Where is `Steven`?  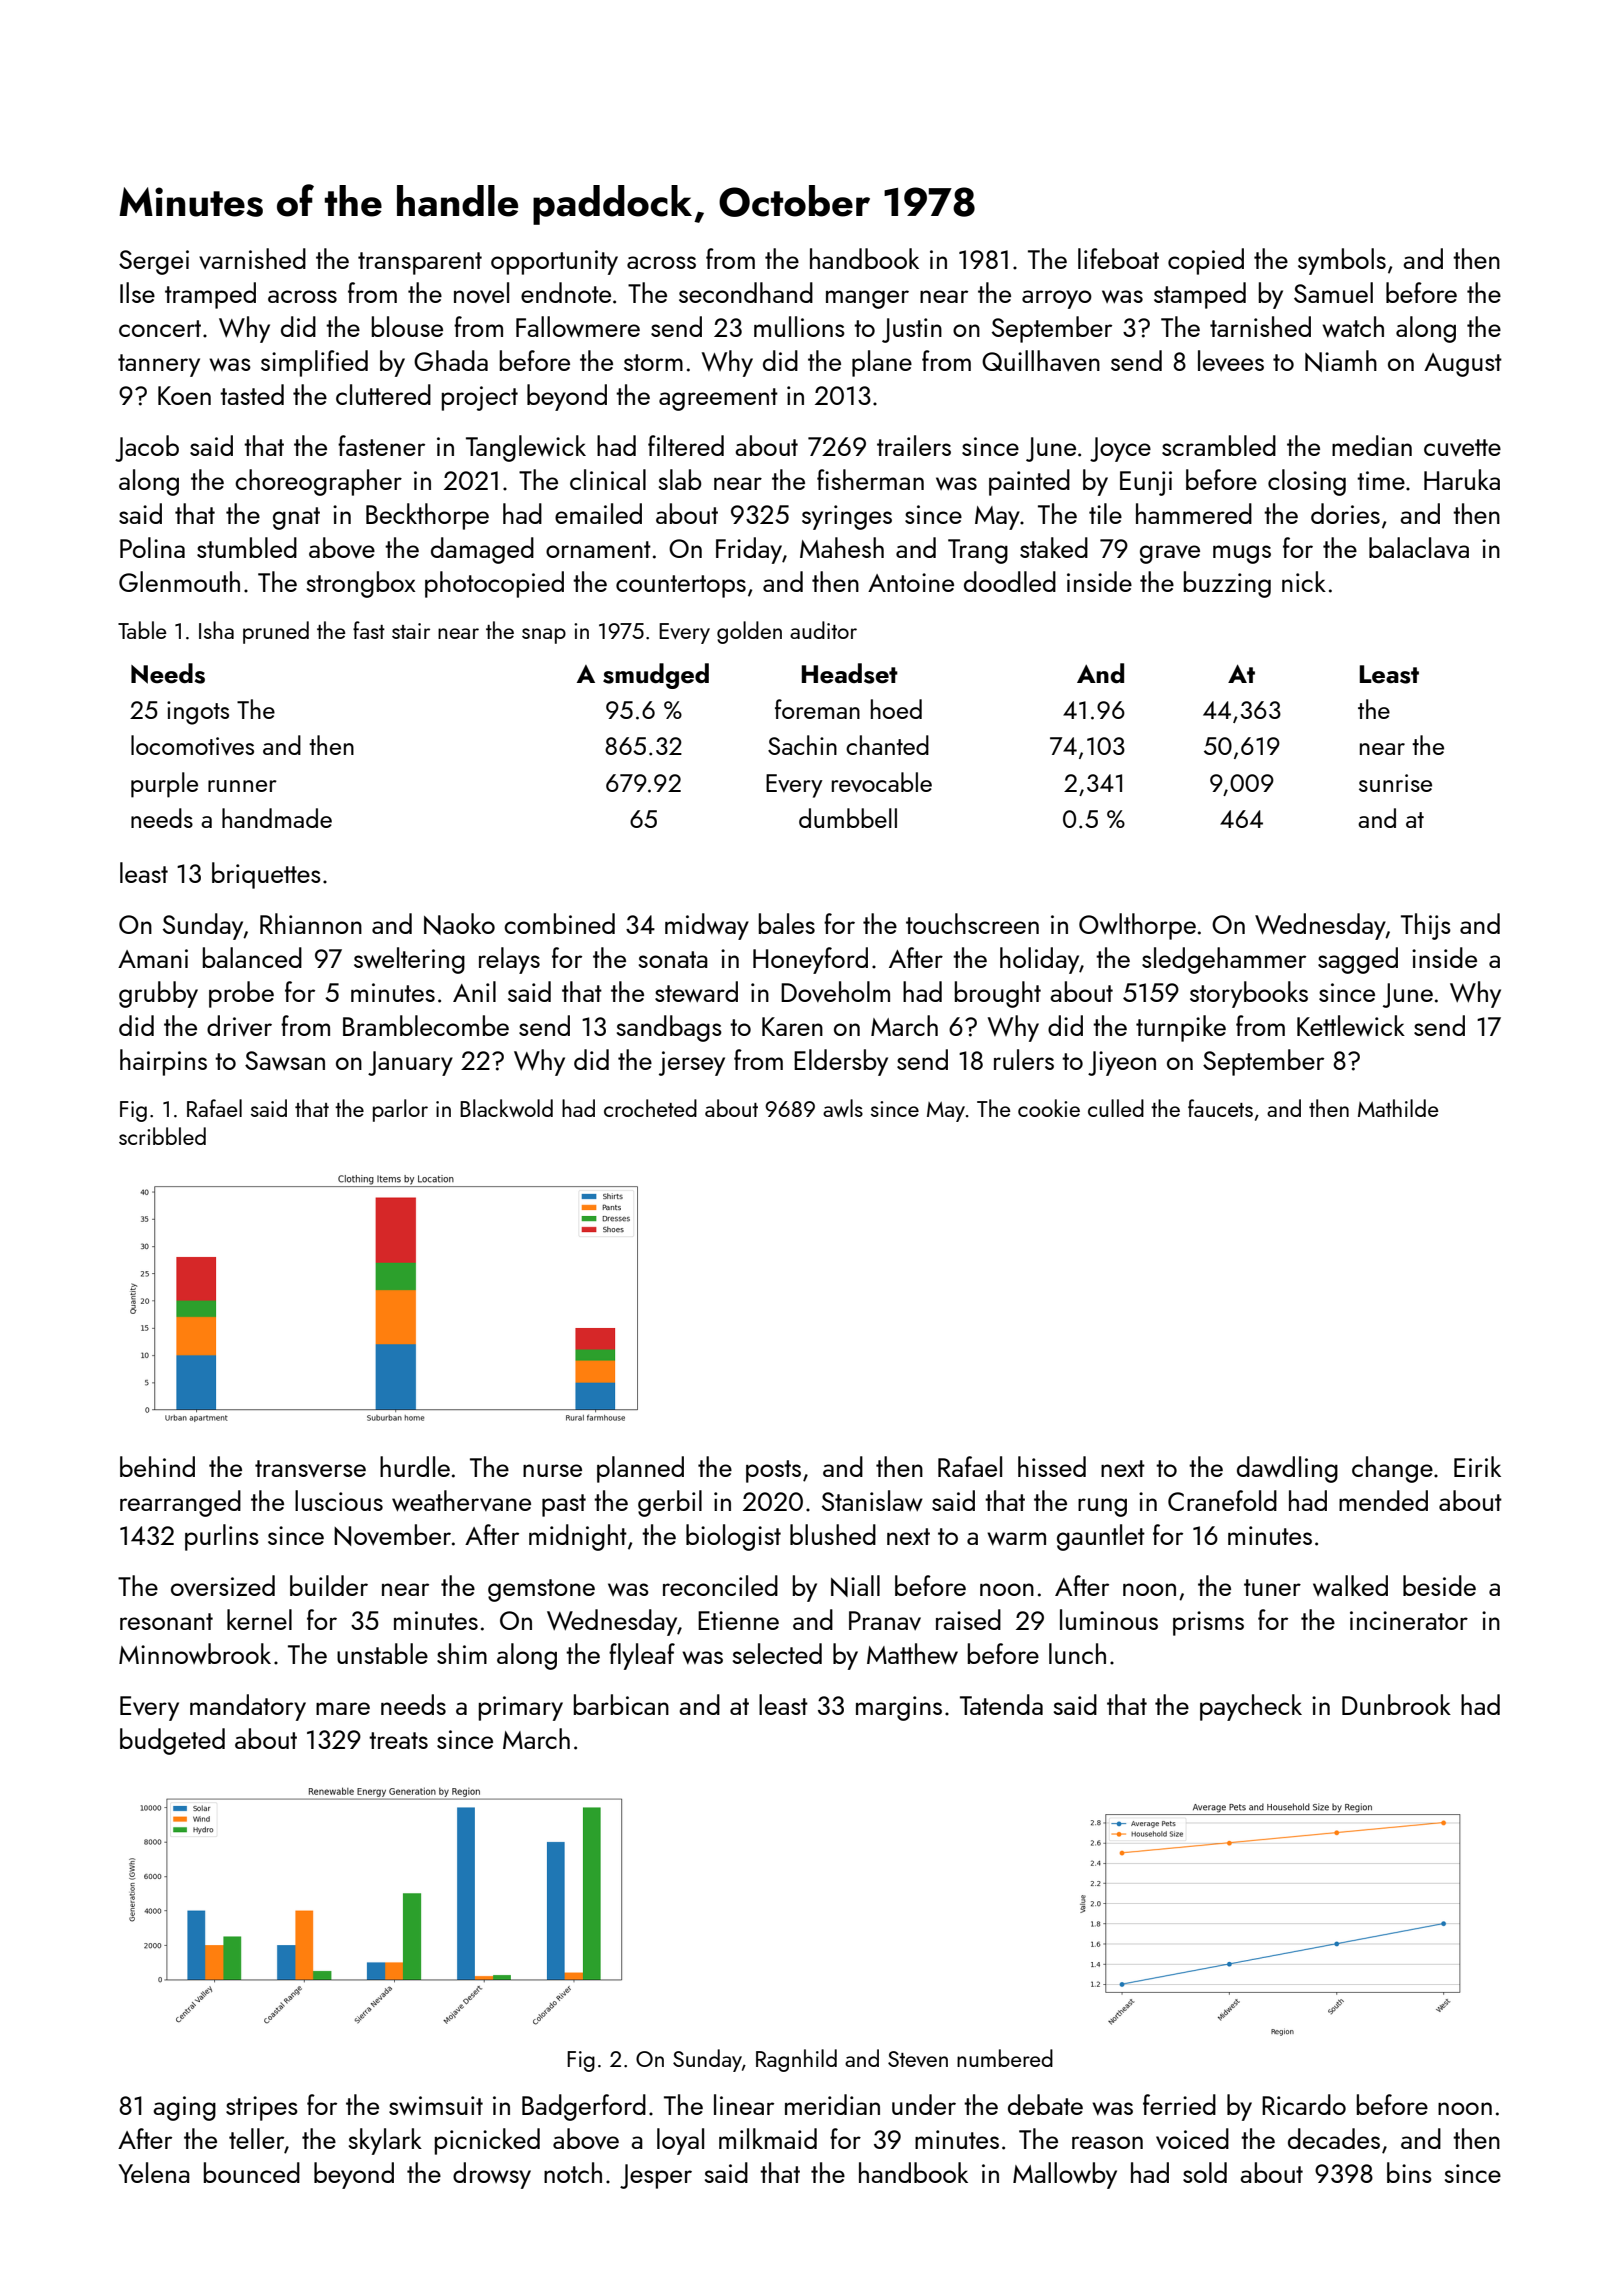
Steven is located at coordinates (918, 2059).
